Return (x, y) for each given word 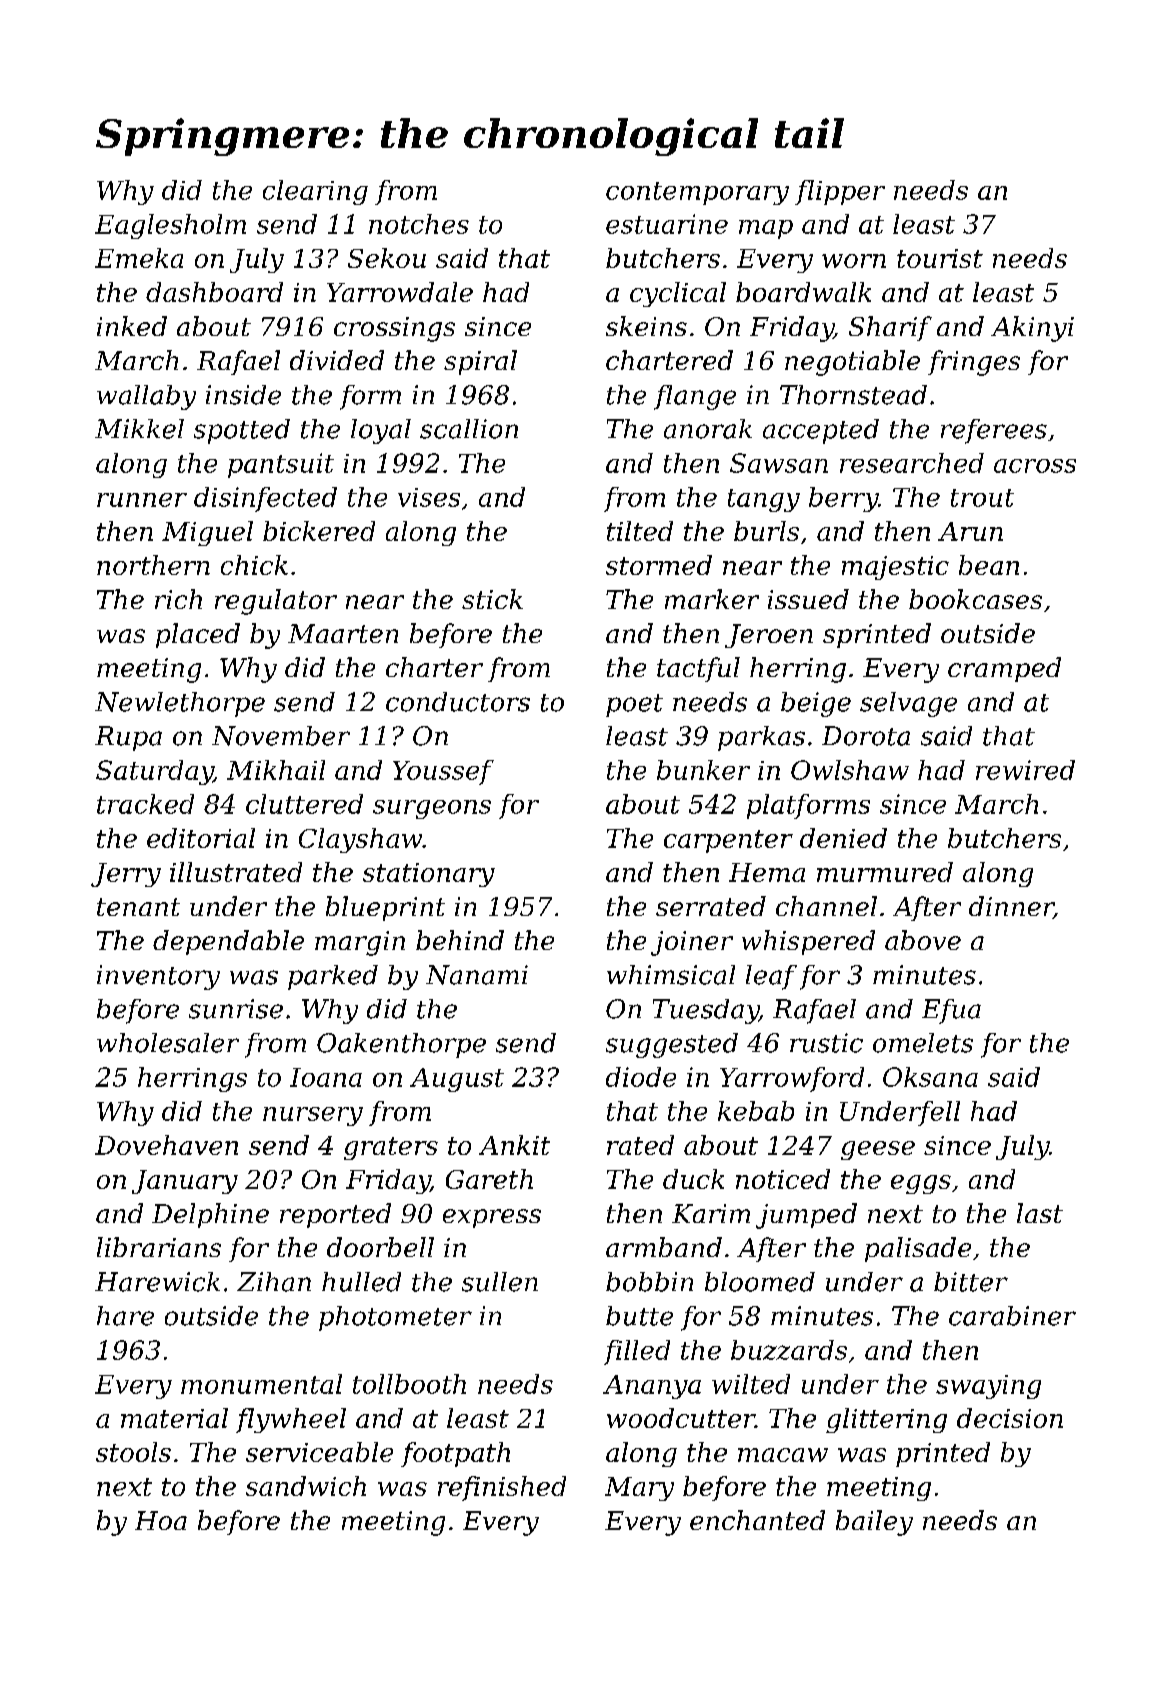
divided (337, 360)
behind (460, 940)
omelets (923, 1043)
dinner (1011, 907)
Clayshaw (360, 840)
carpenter (728, 841)
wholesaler (168, 1043)
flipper (840, 192)
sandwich (306, 1486)
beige (816, 704)
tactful (698, 669)
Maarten (343, 633)
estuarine (667, 224)
